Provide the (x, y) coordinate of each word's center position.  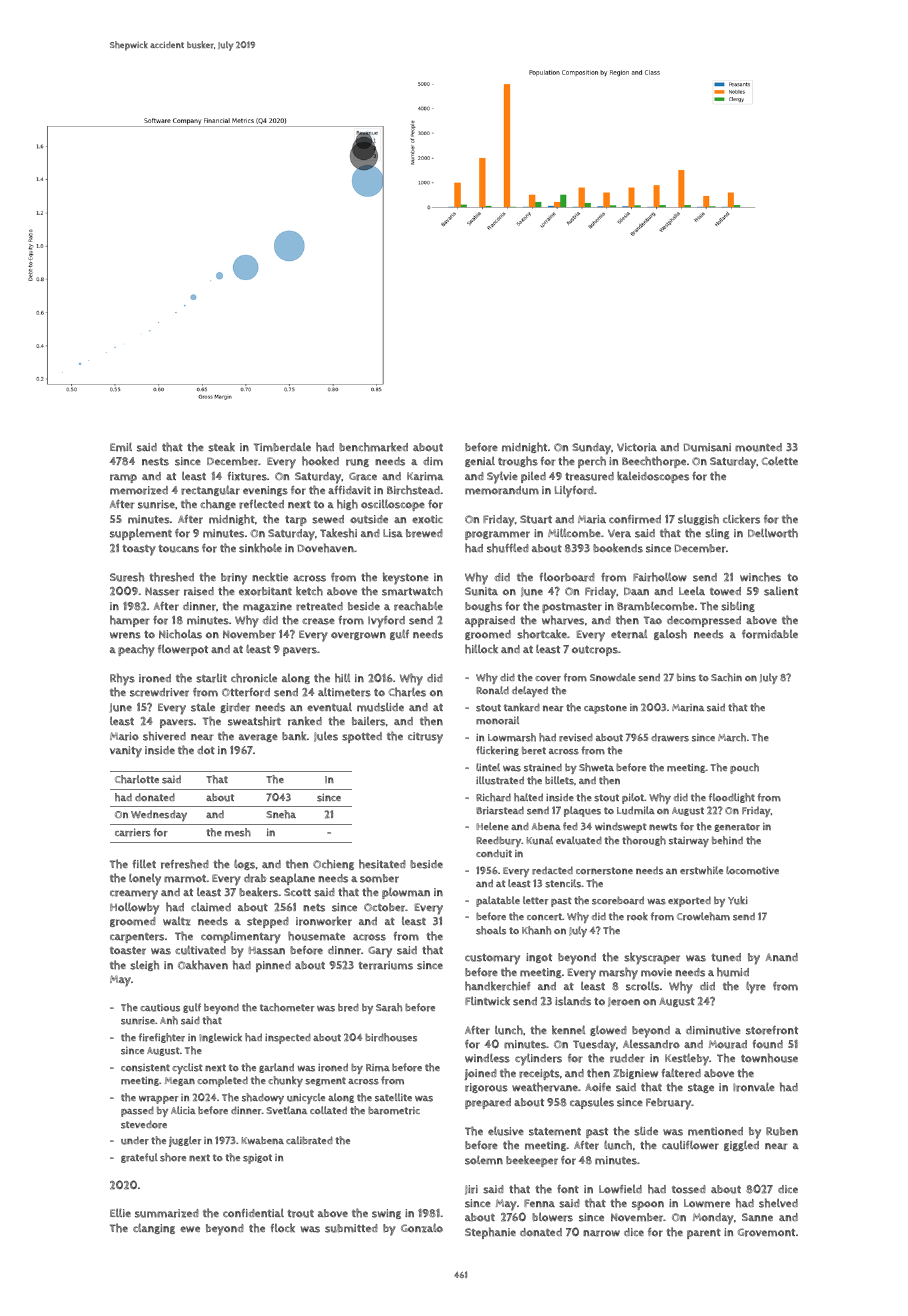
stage (701, 1088)
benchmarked (373, 447)
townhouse (769, 1058)
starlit (211, 678)
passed (137, 1111)
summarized (167, 1213)
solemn (484, 1160)
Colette (780, 461)
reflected (261, 504)
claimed (211, 907)
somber (379, 878)
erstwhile (701, 870)
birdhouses (391, 1037)
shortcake (542, 634)
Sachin (726, 677)
